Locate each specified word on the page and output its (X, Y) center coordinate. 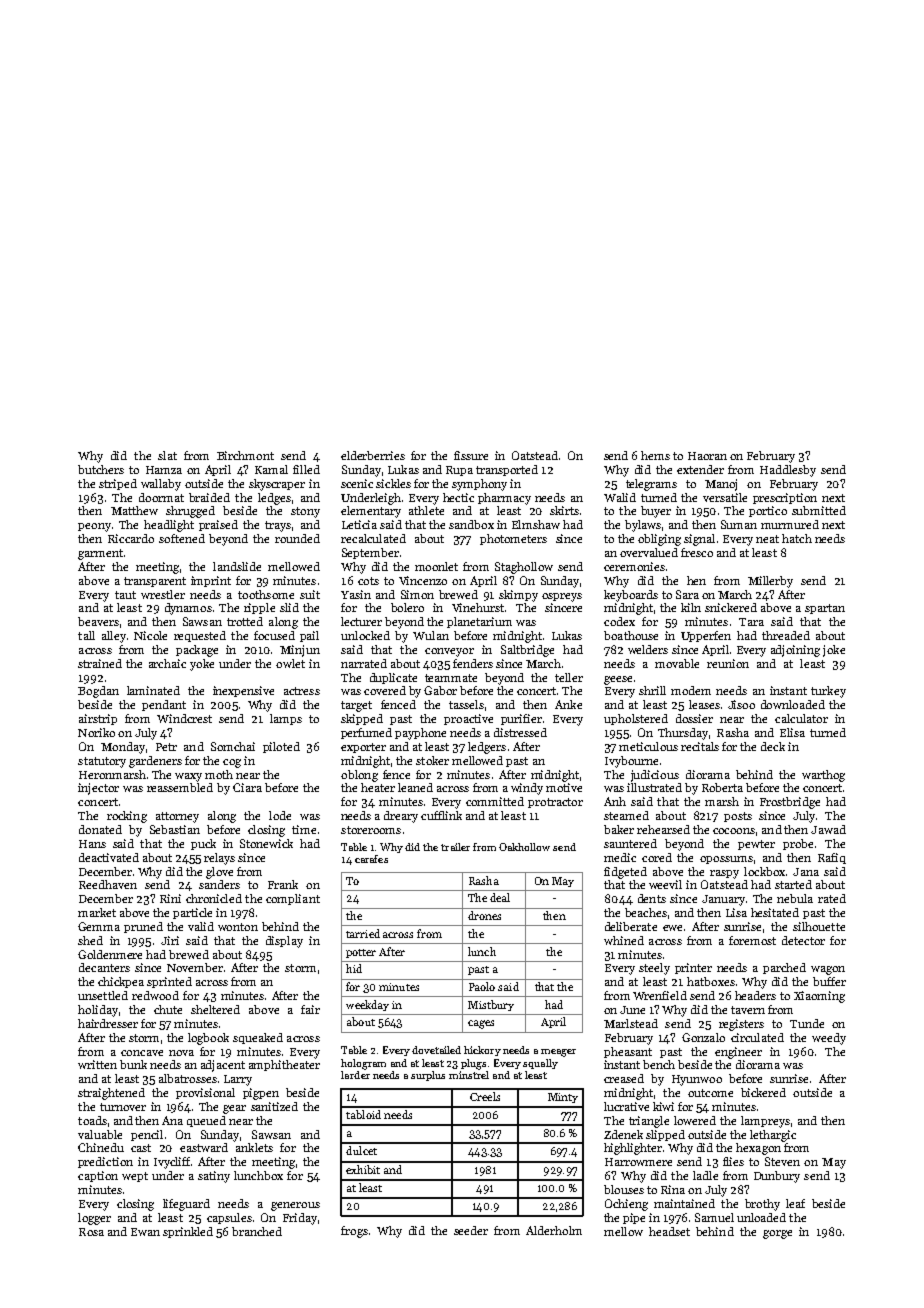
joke (834, 651)
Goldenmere (110, 954)
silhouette (819, 926)
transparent (155, 582)
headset (669, 1231)
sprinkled (188, 1232)
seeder (471, 1230)
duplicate (393, 678)
